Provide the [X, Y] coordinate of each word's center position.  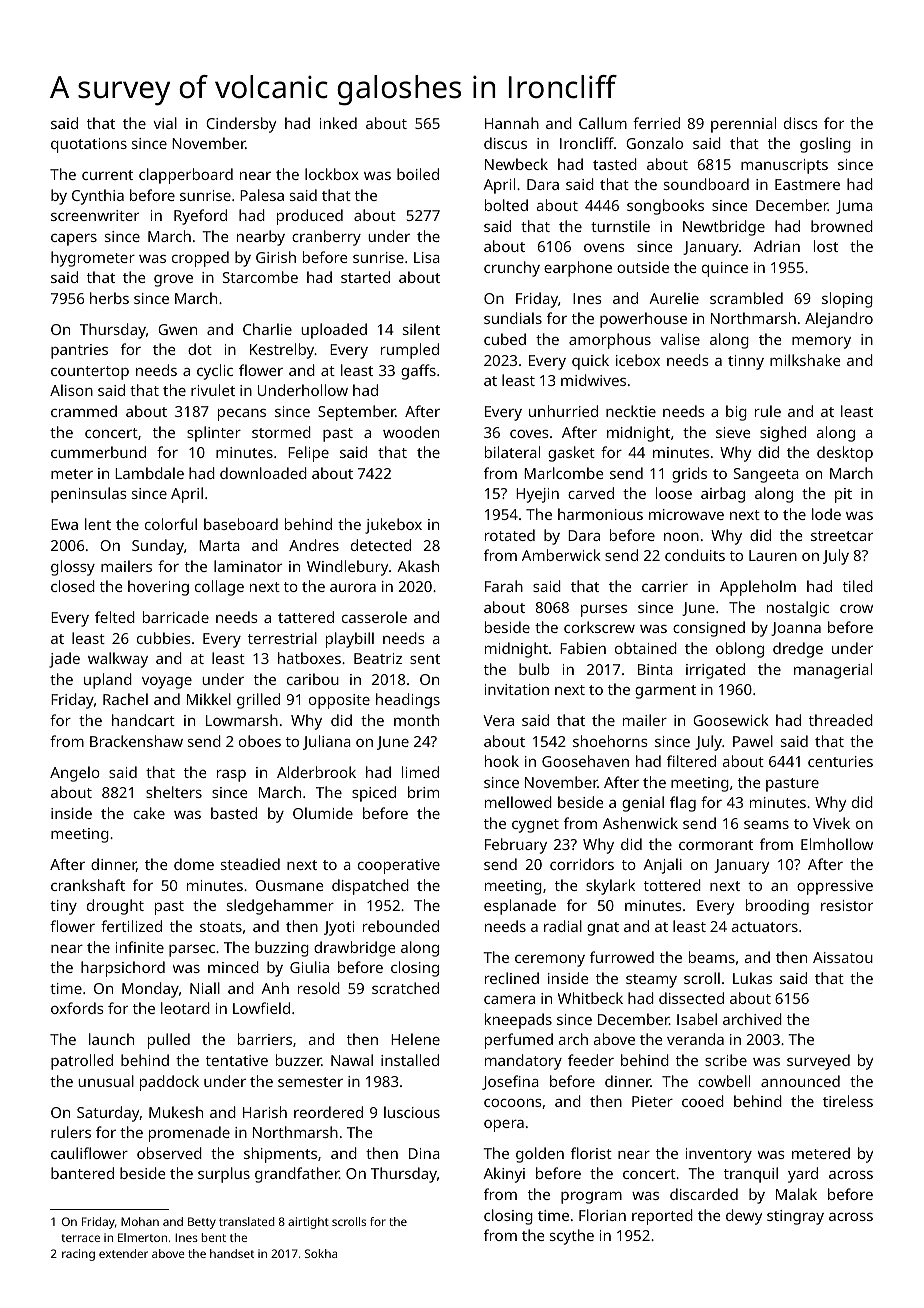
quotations [89, 145]
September [357, 413]
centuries [840, 761]
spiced [374, 794]
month [416, 720]
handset [232, 1253]
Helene [415, 1039]
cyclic [215, 372]
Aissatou [843, 957]
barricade [176, 617]
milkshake [805, 360]
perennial [743, 125]
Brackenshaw [136, 741]
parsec [192, 951]
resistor [847, 905]
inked [338, 123]
